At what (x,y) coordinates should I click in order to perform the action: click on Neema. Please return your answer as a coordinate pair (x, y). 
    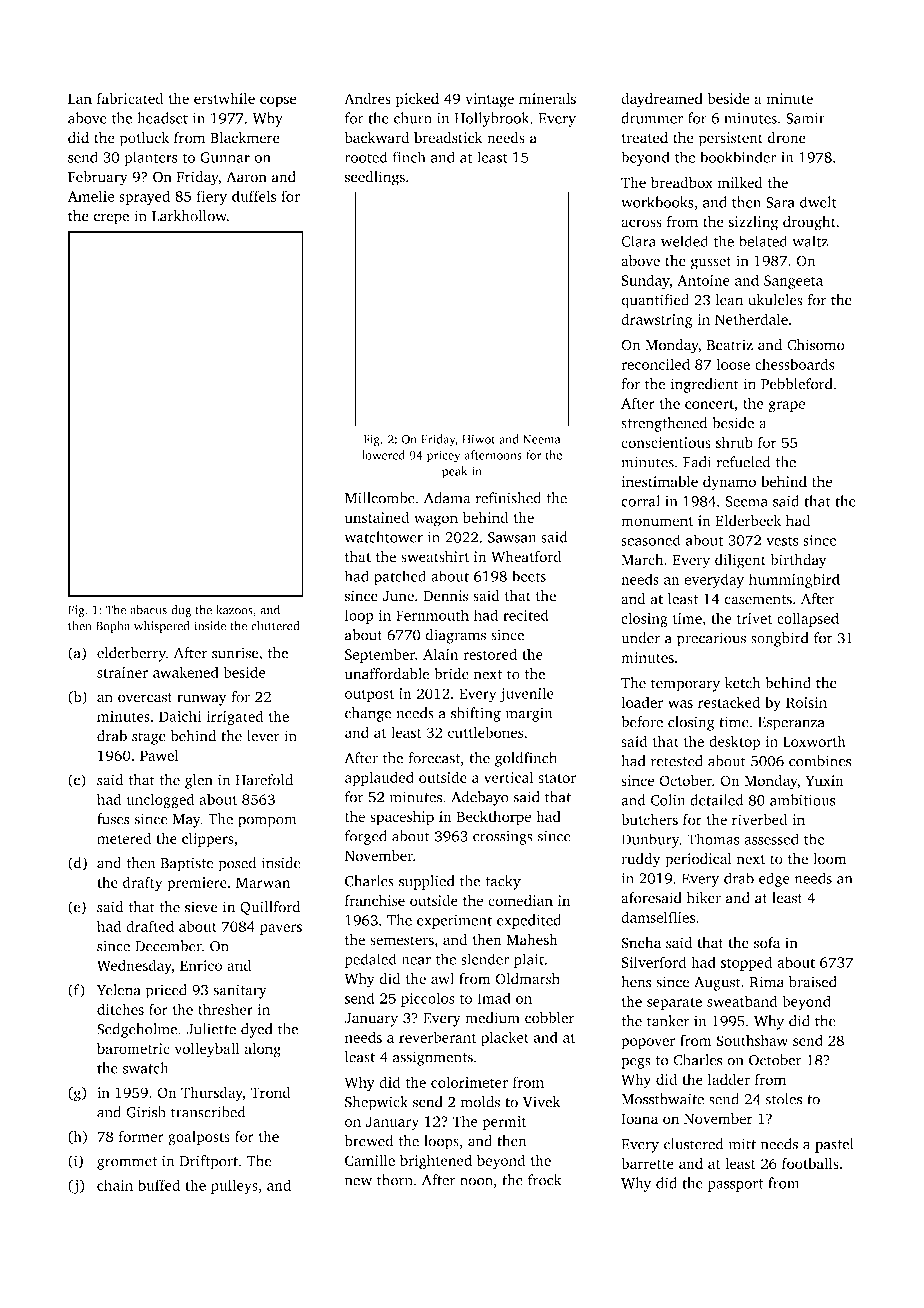
    Looking at the image, I should click on (542, 439).
